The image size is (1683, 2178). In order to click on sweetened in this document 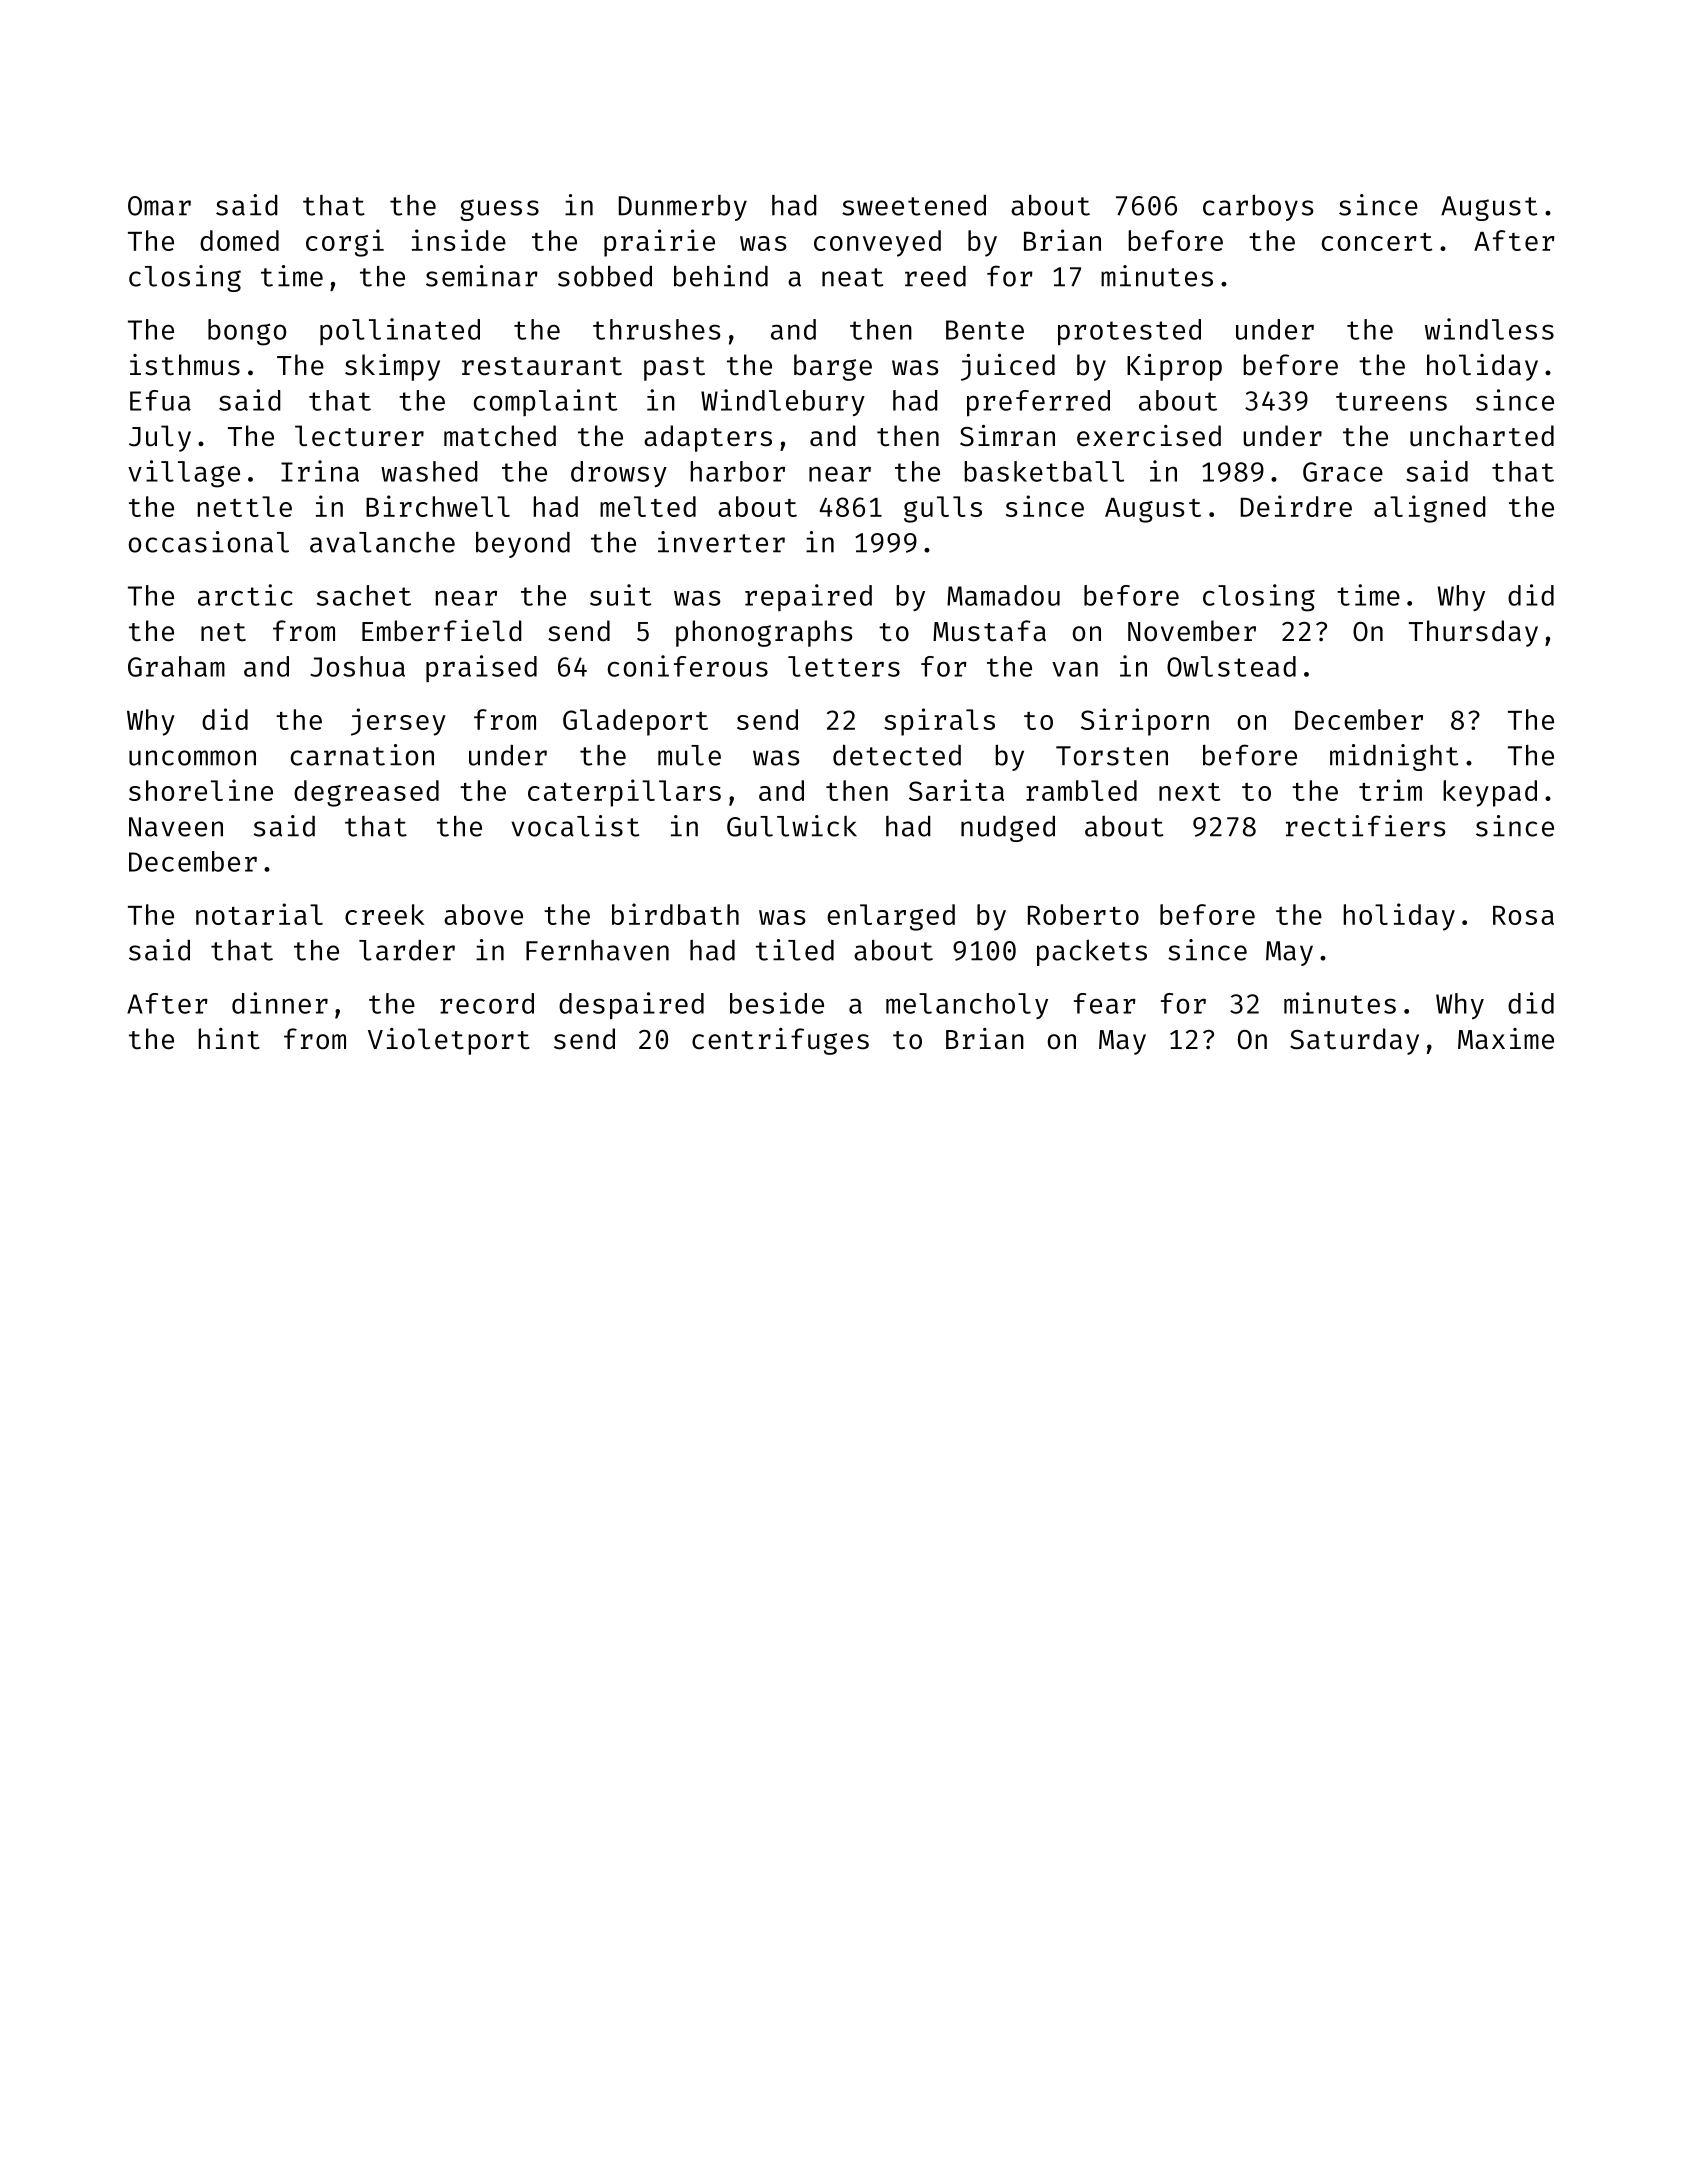, I will do `click(914, 205)`.
